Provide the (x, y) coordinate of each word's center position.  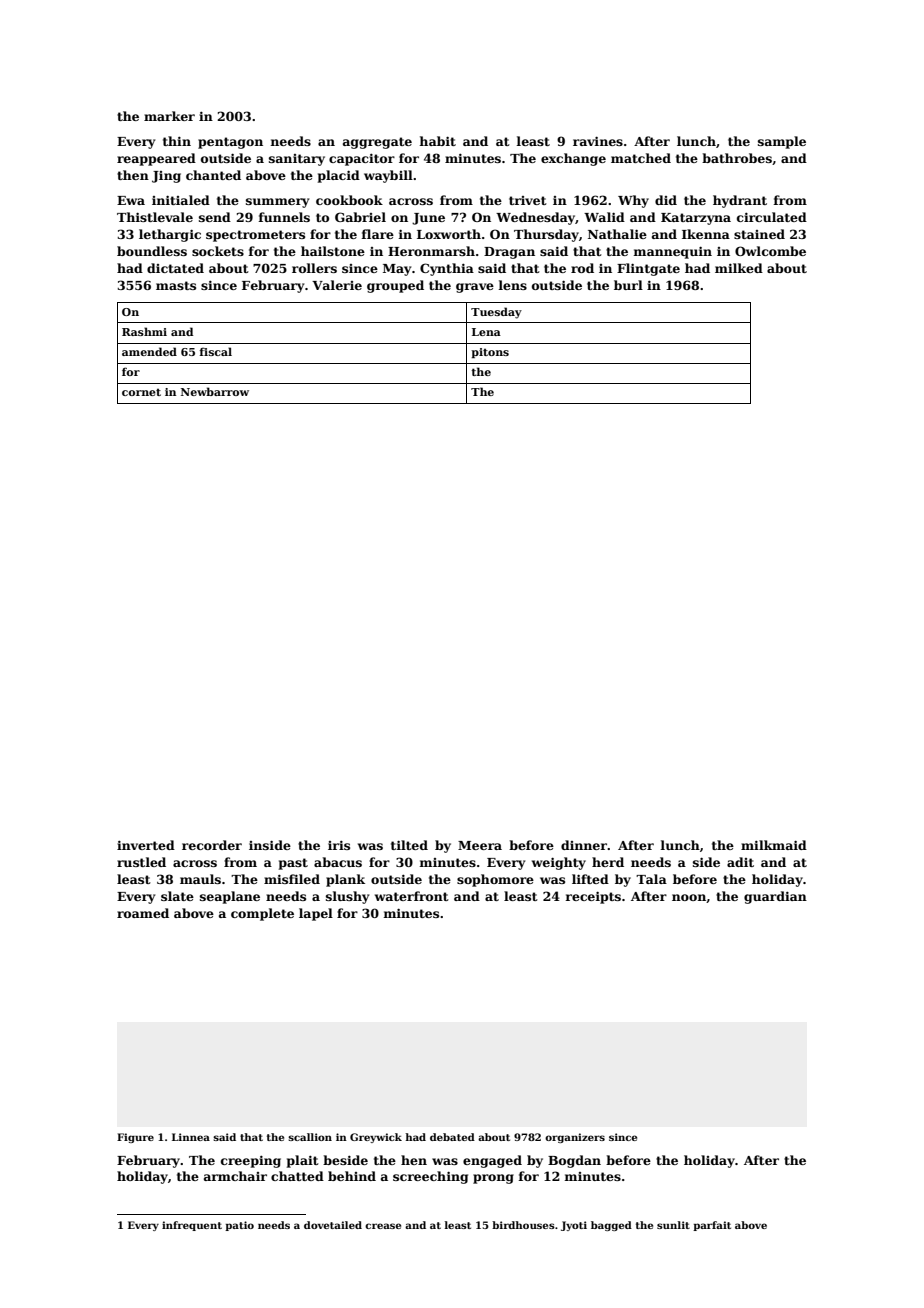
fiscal (216, 351)
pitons (490, 353)
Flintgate (648, 269)
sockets (218, 251)
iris (339, 845)
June (428, 219)
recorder (212, 845)
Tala (651, 879)
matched (641, 158)
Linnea (191, 1137)
